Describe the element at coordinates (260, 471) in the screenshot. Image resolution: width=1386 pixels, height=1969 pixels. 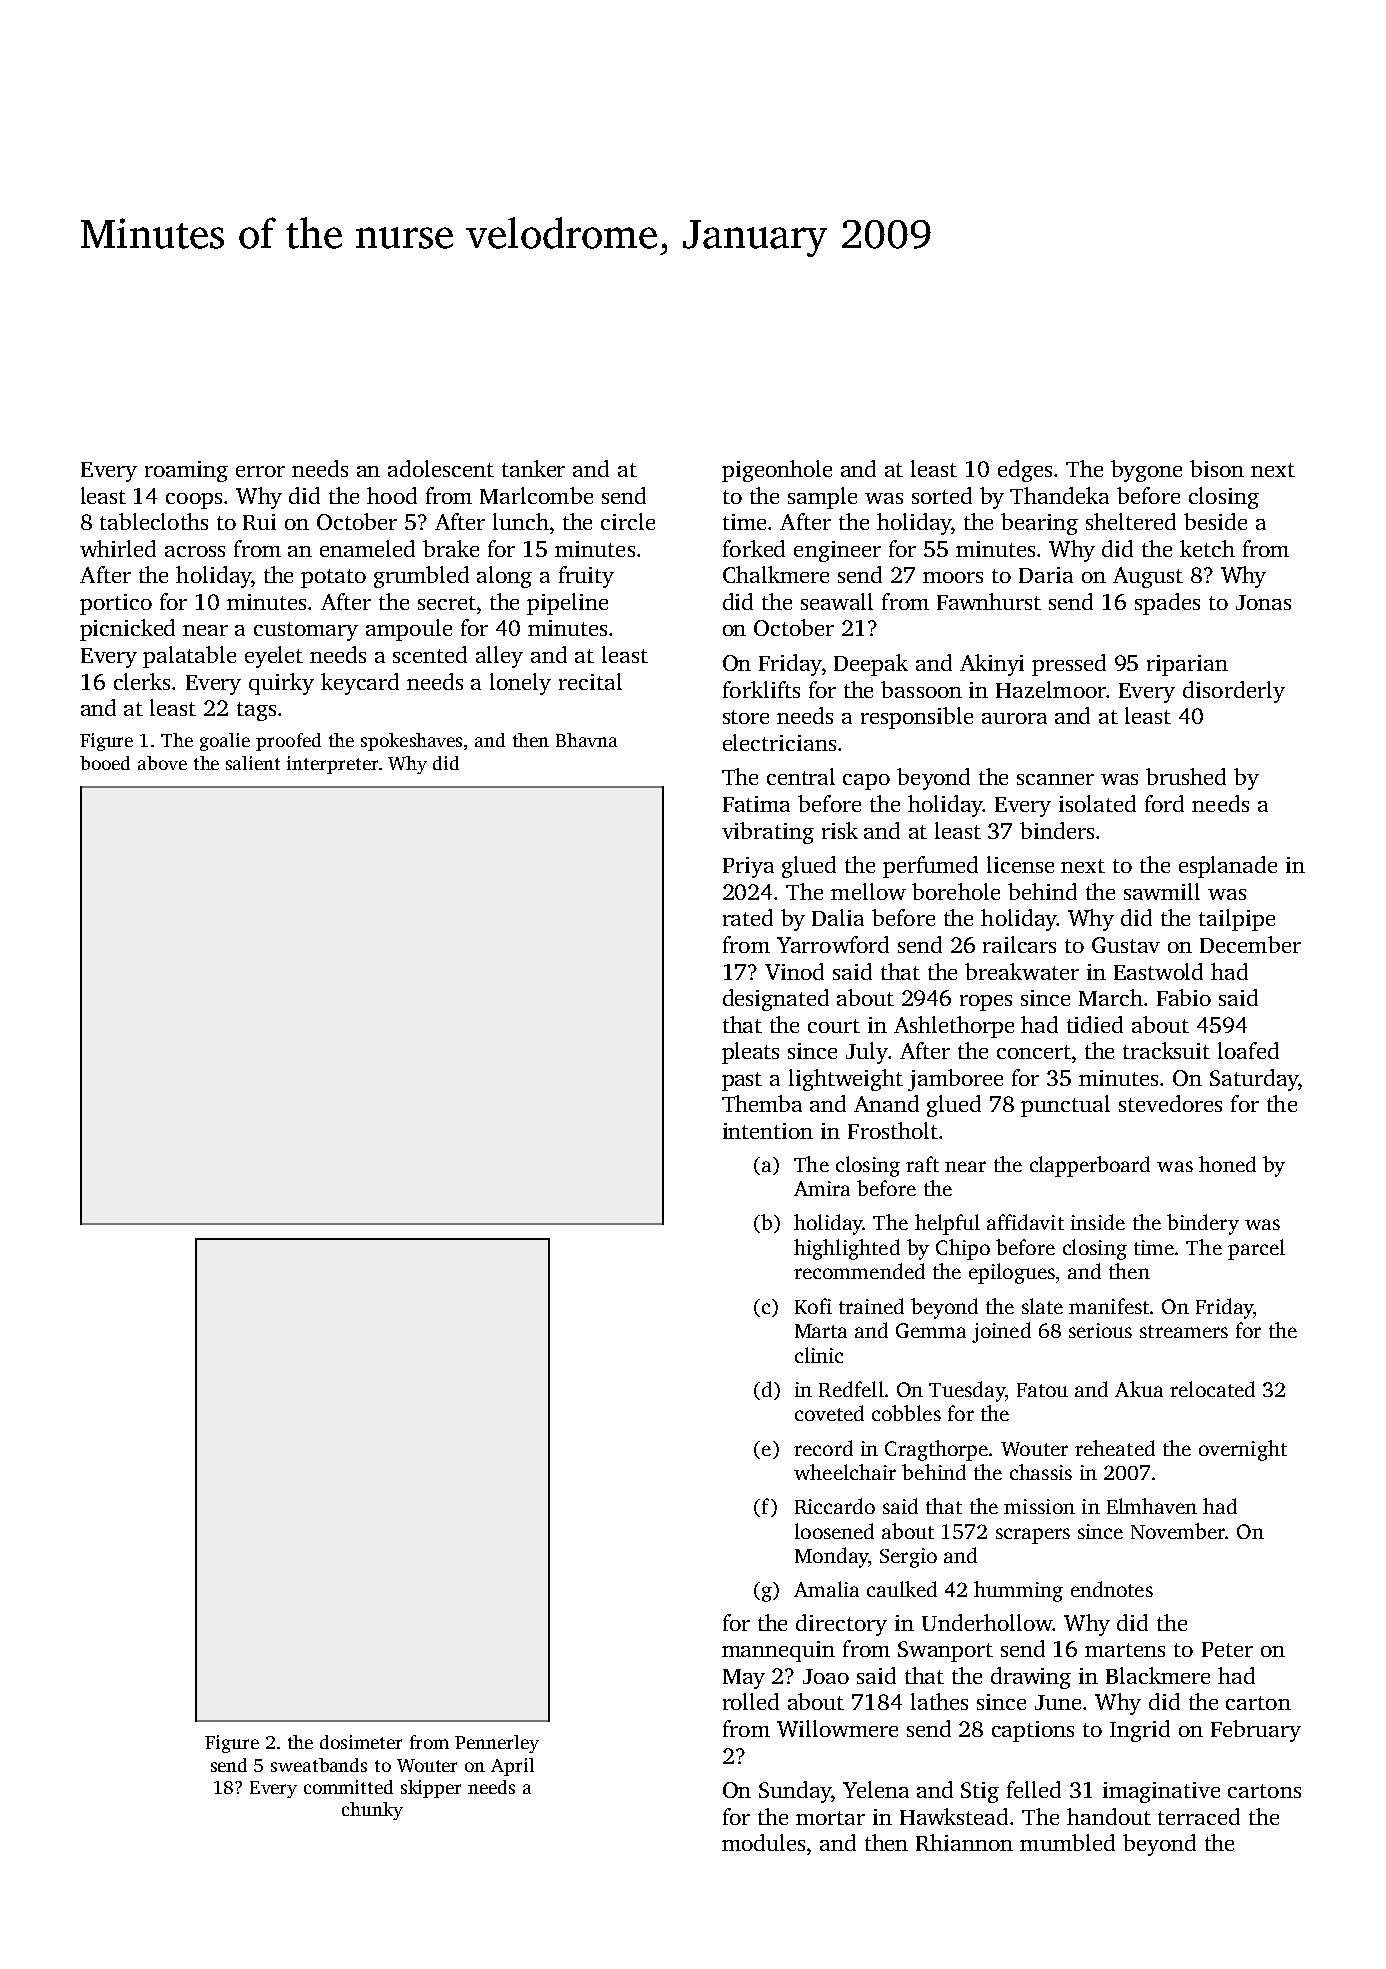
I see `error` at that location.
